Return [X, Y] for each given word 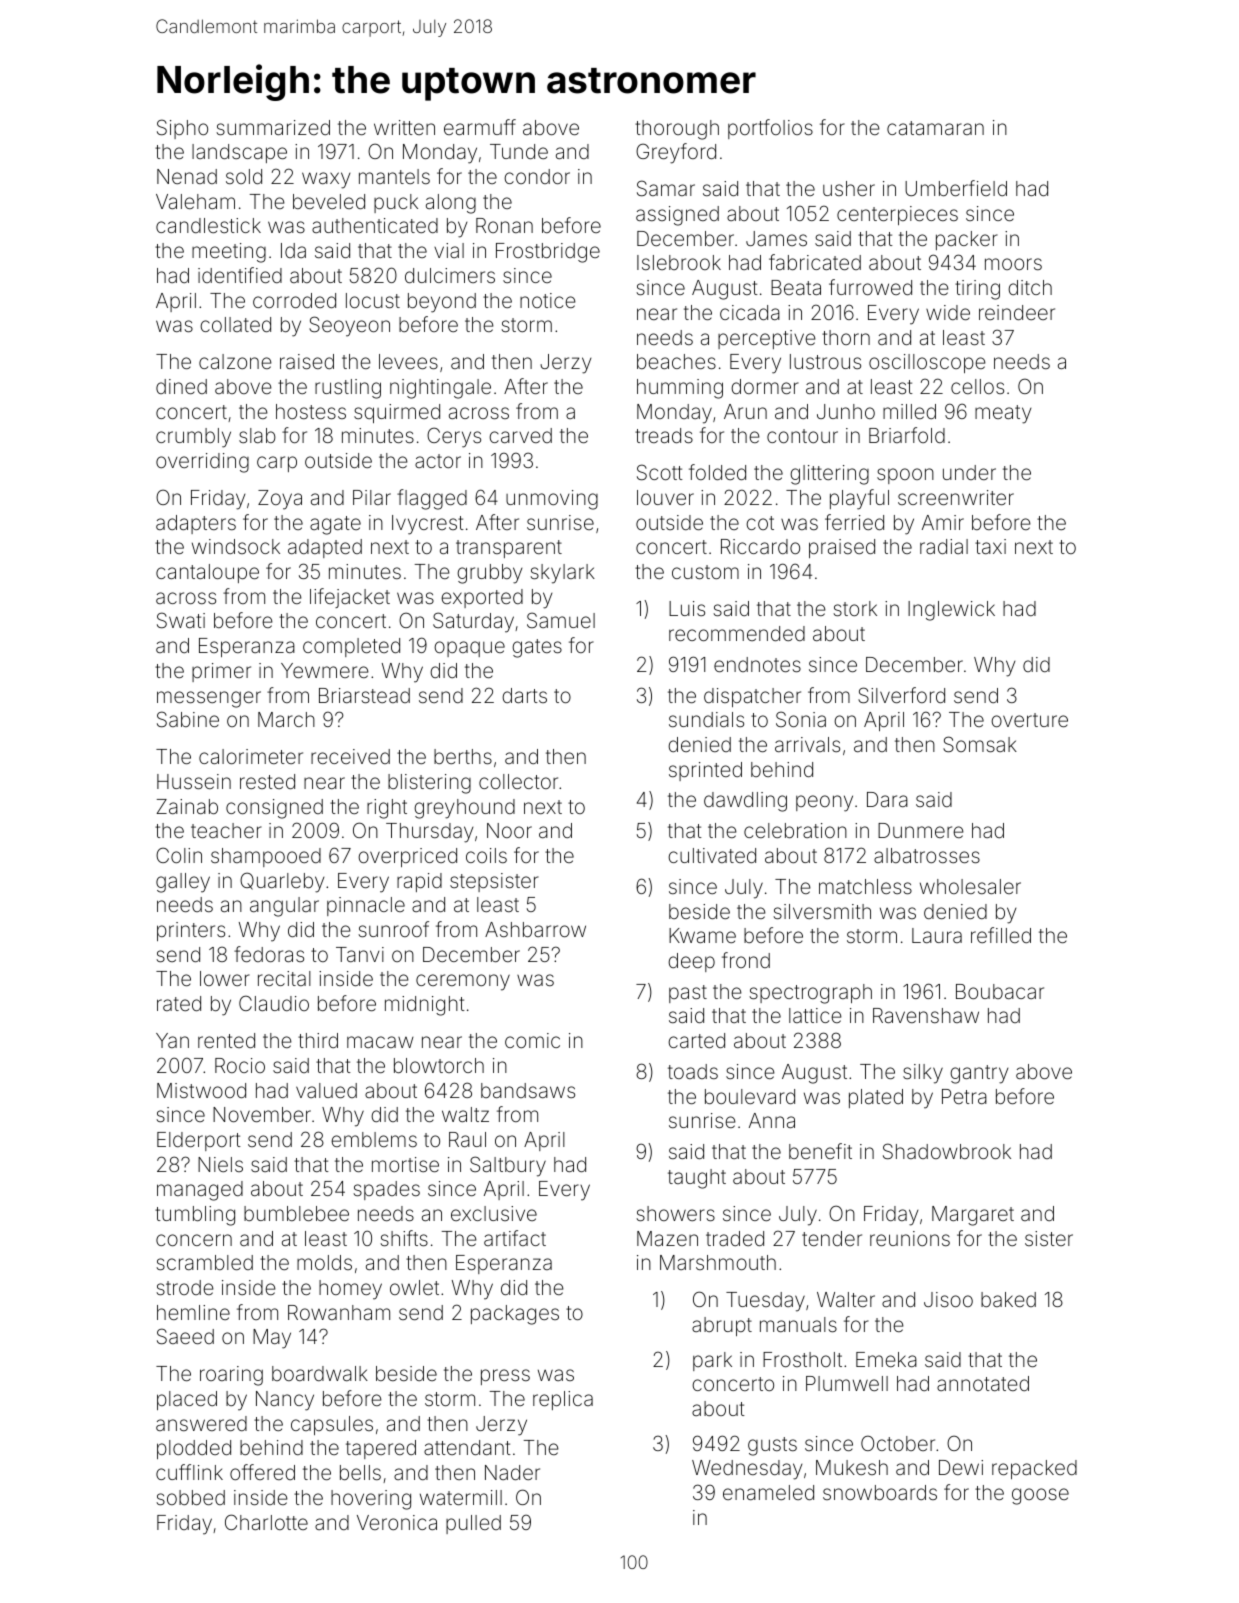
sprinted [705, 771]
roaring [231, 1376]
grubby [490, 574]
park [712, 1361]
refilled [1001, 935]
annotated [983, 1383]
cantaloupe [207, 573]
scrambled [204, 1262]
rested [267, 781]
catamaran [935, 128]
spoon [905, 476]
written [404, 127]
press [505, 1377]
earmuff [480, 127]
